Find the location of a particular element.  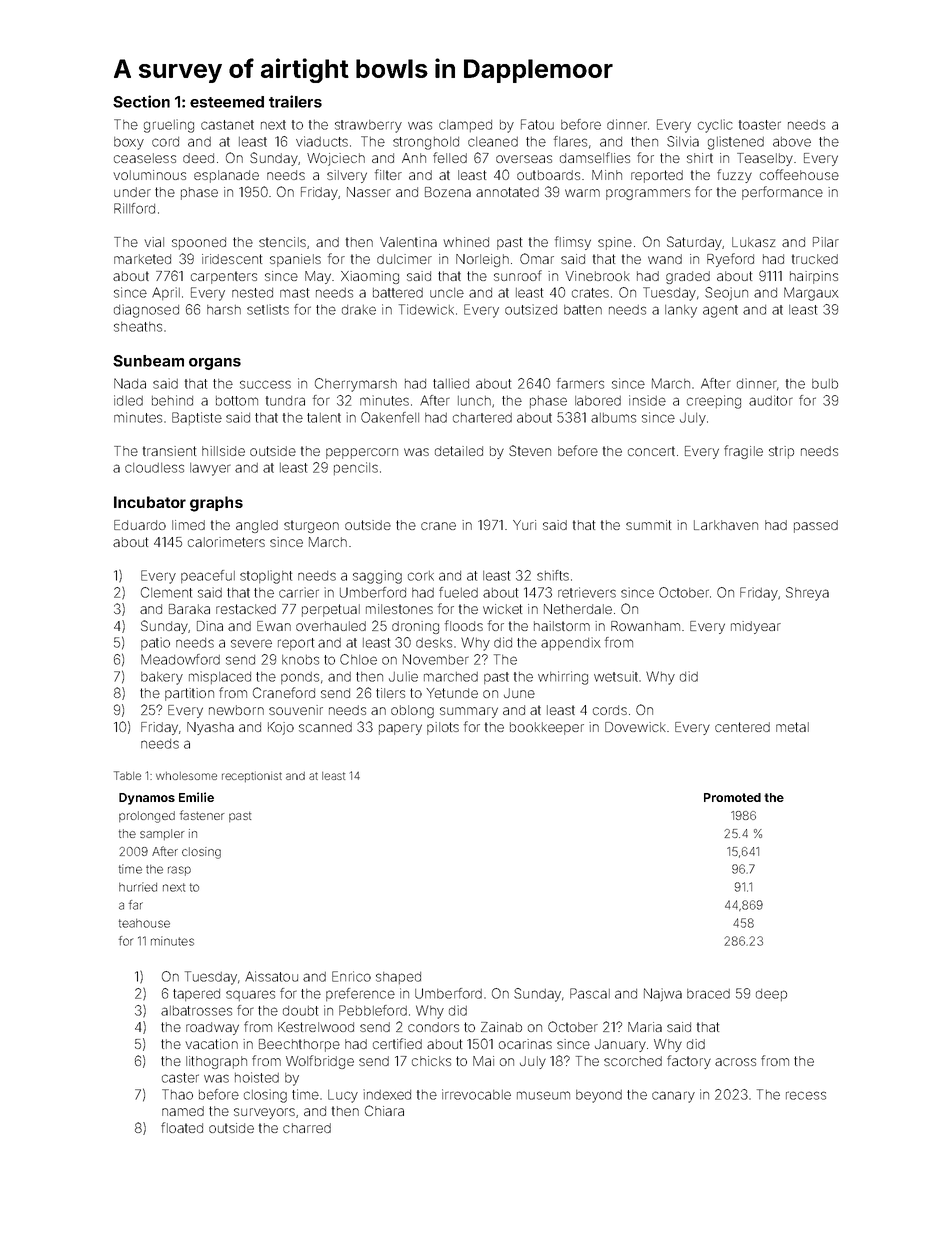

deep is located at coordinates (771, 995).
